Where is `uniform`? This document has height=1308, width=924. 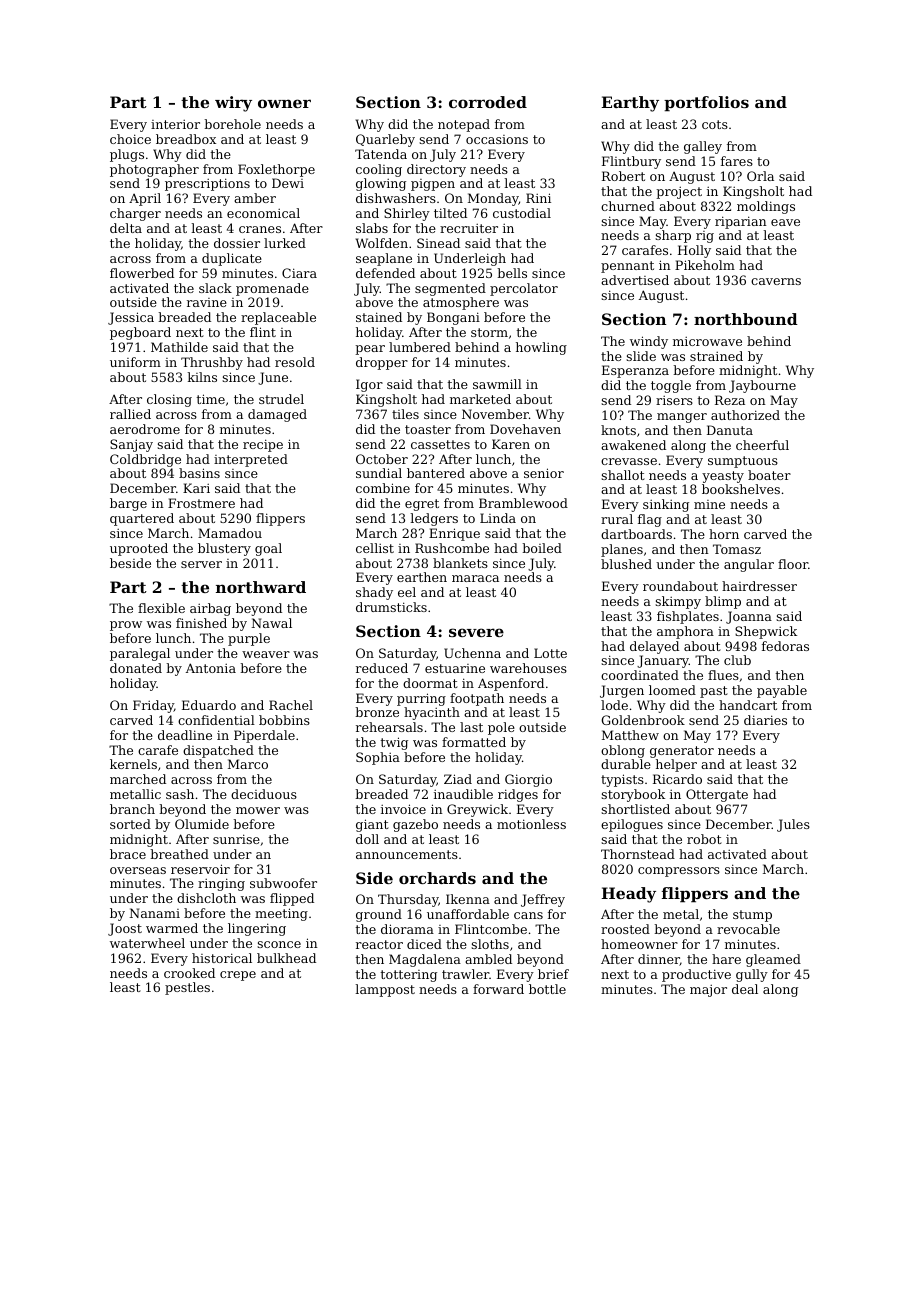 uniform is located at coordinates (135, 362).
